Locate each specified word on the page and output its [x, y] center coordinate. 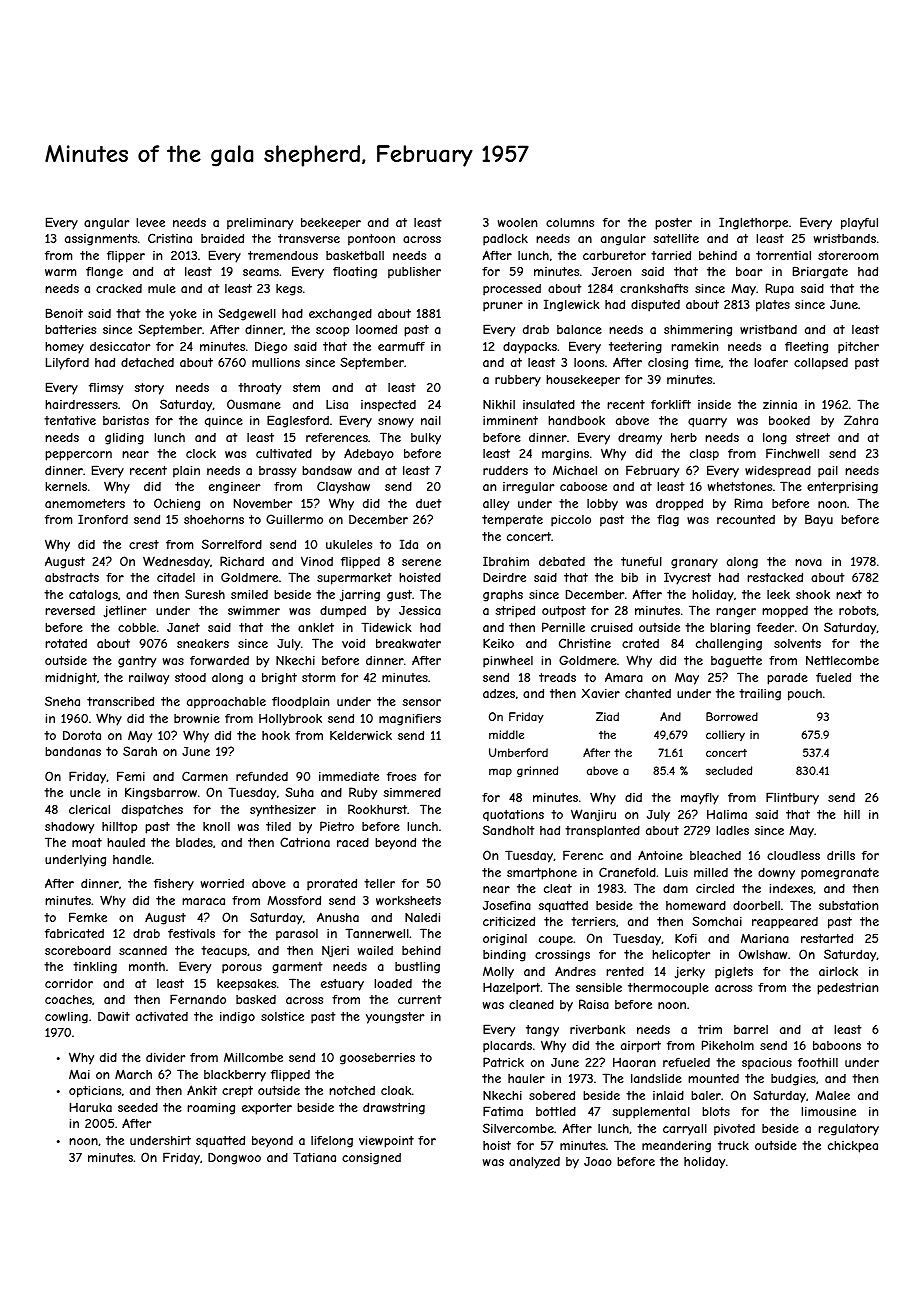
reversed [70, 610]
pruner [503, 307]
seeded [138, 1107]
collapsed [821, 364]
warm [60, 272]
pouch [805, 695]
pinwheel [508, 662]
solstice [282, 1016]
